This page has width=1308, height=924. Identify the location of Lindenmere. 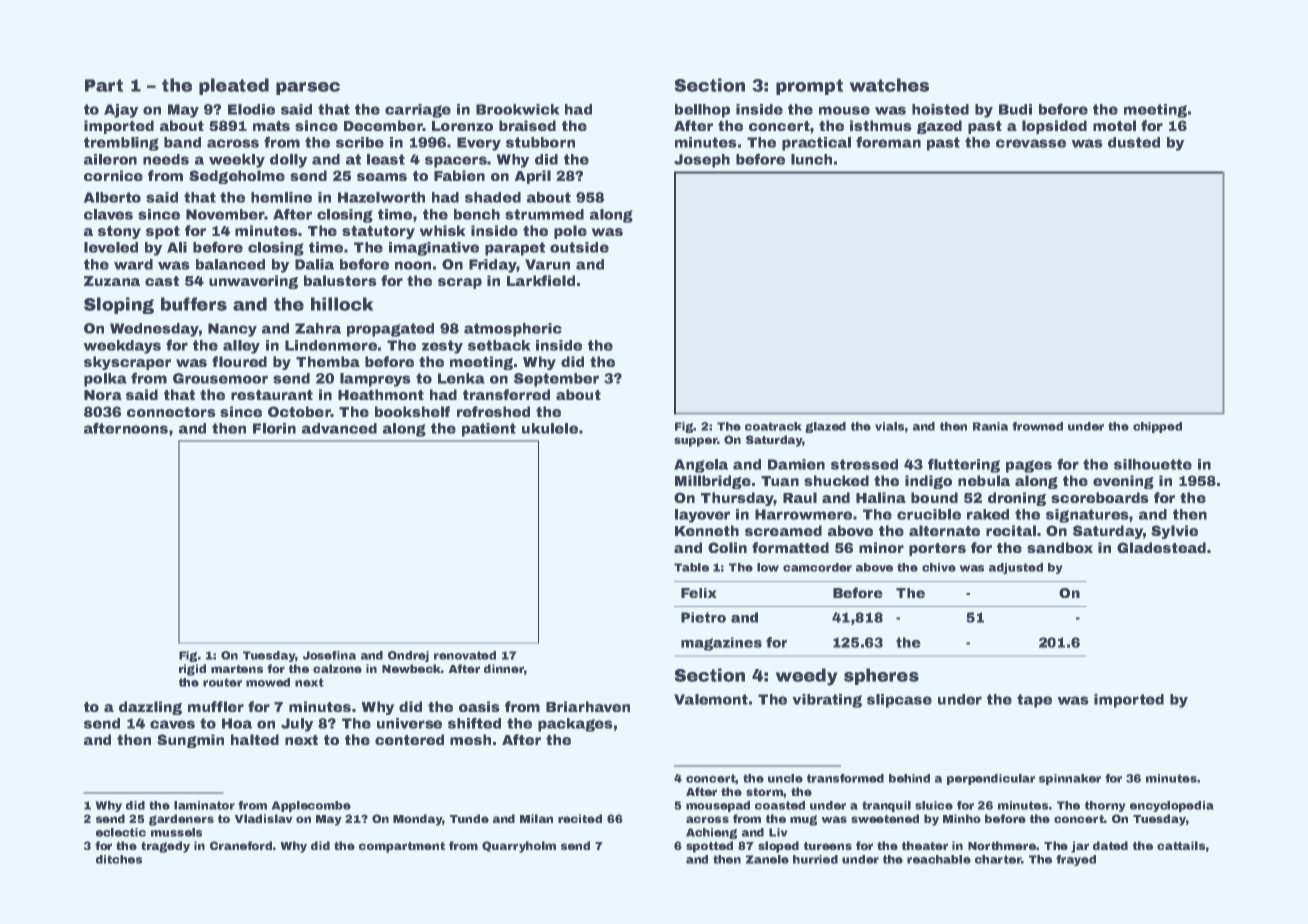
(331, 345).
